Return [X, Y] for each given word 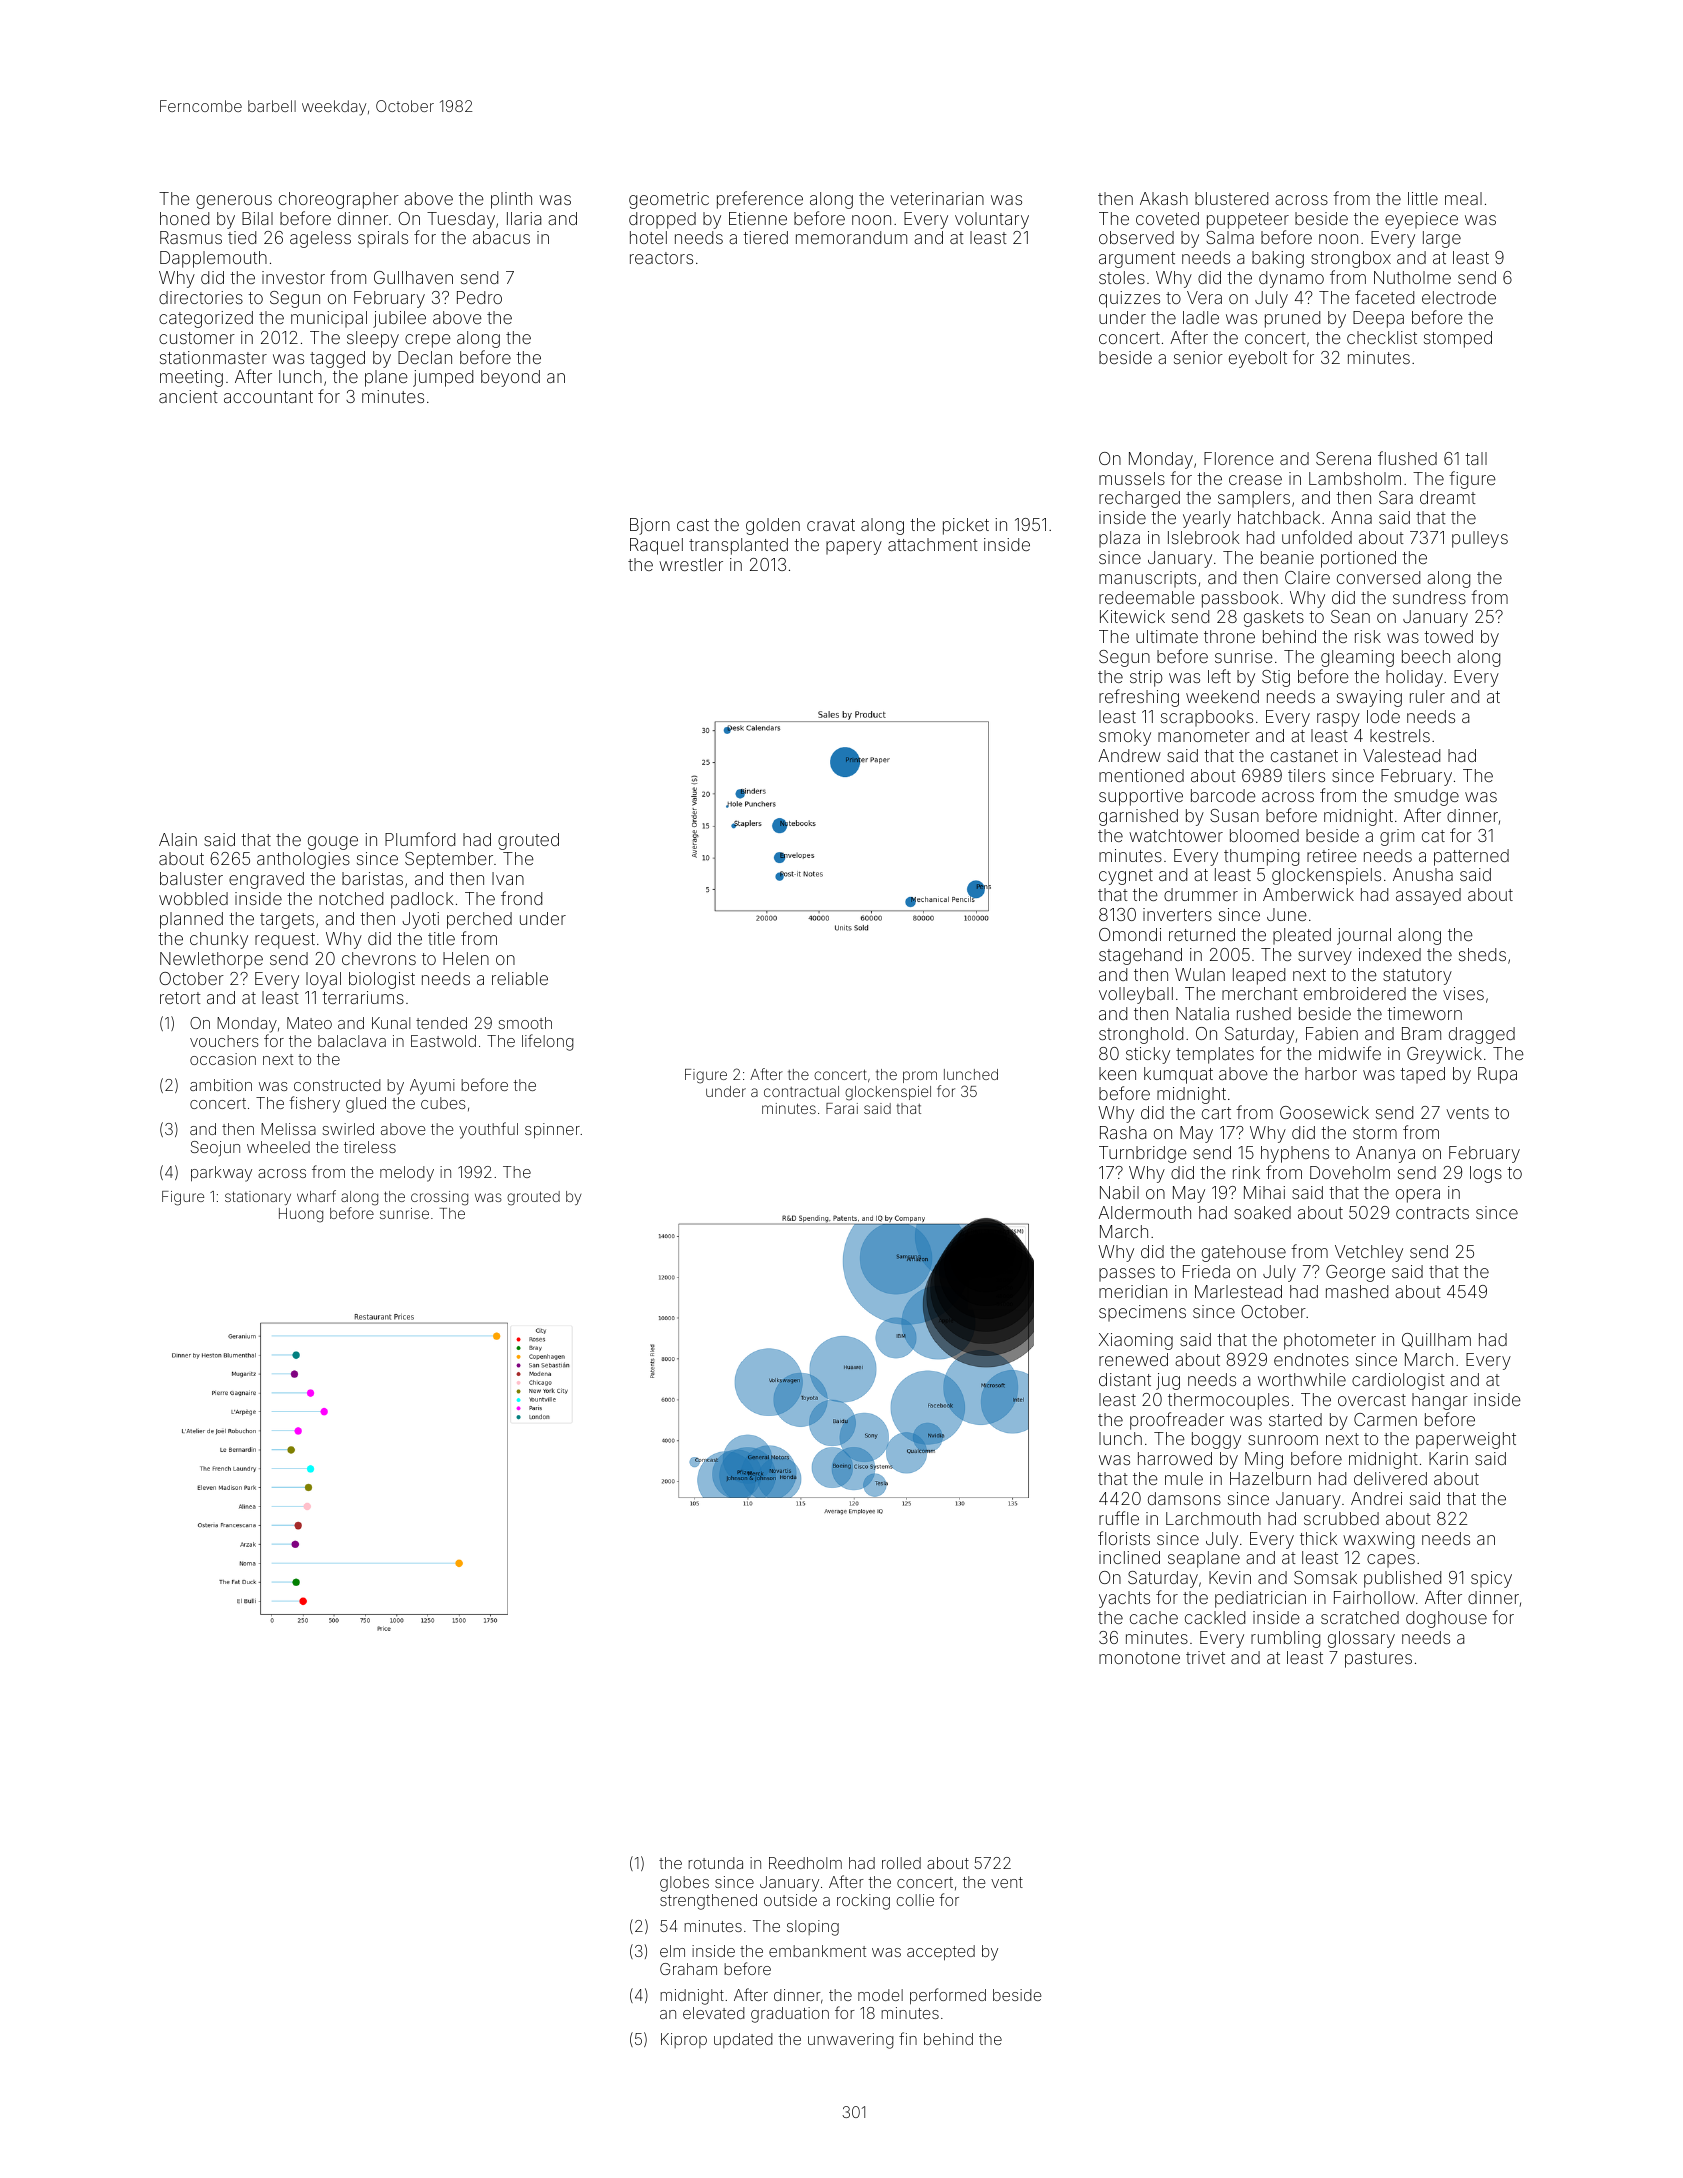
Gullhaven [413, 277]
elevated [714, 2013]
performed [948, 1996]
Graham [688, 1969]
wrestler [691, 564]
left [1219, 676]
